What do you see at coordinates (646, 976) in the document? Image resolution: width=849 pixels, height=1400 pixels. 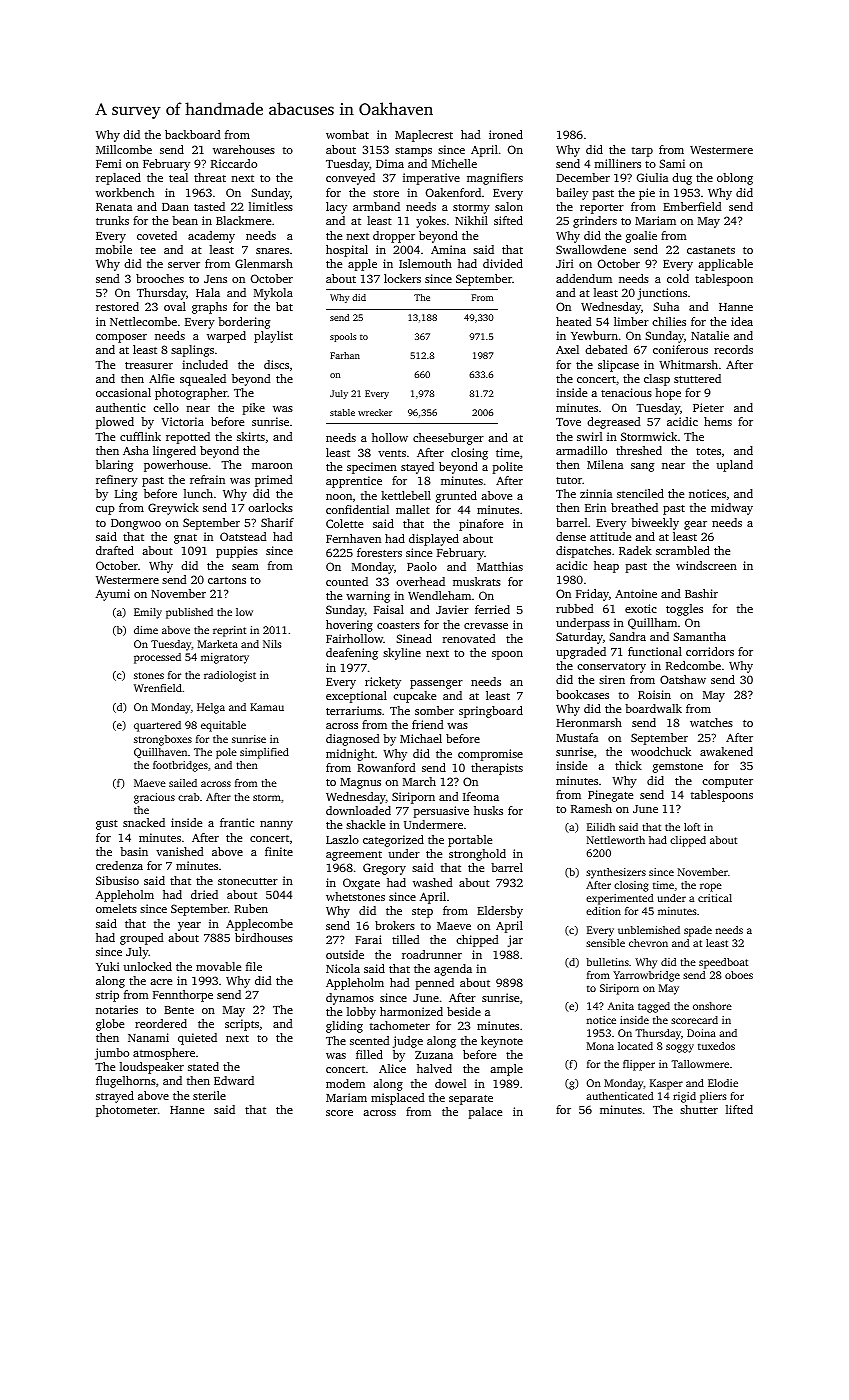 I see `Yarrowbridge` at bounding box center [646, 976].
